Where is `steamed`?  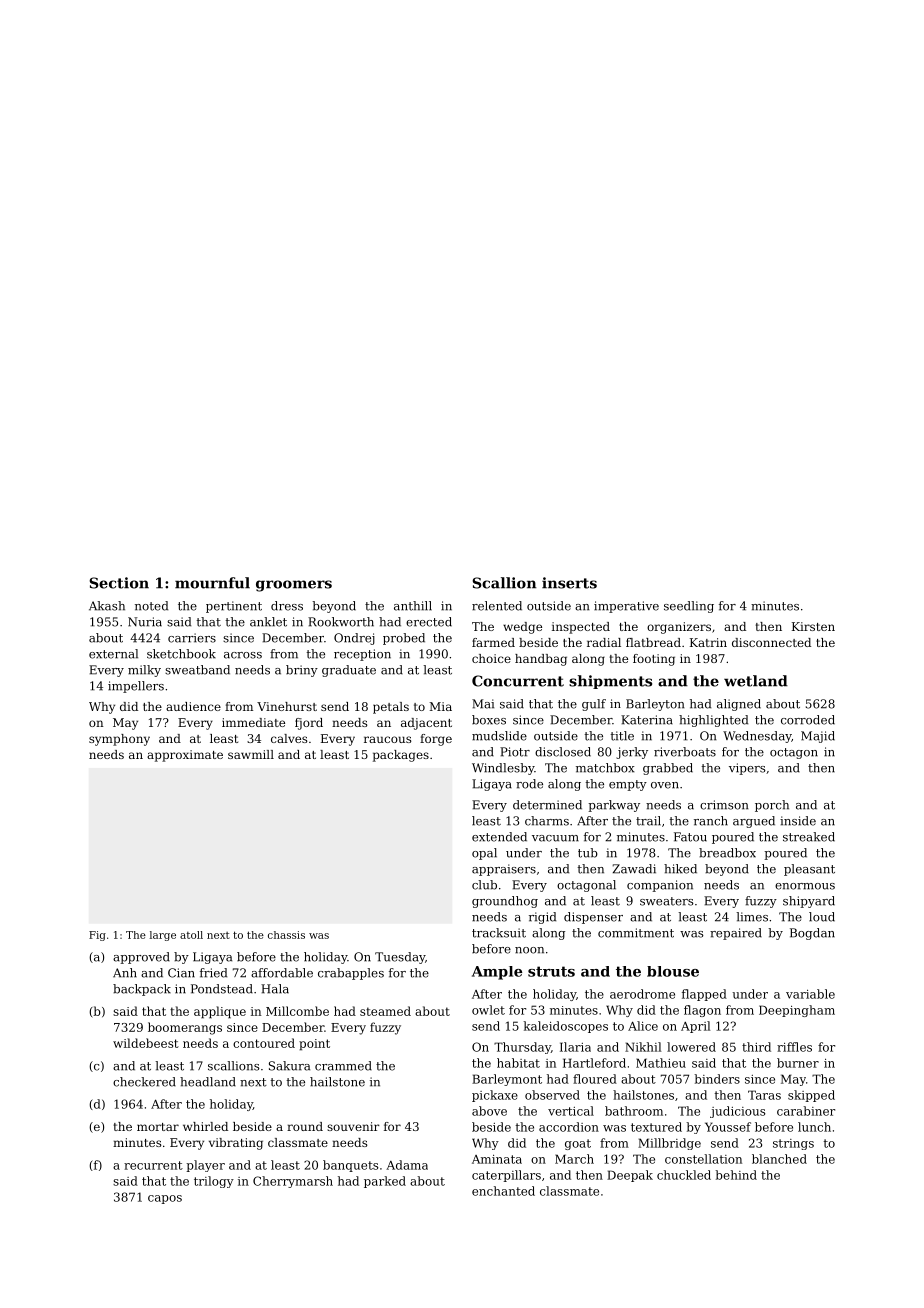 steamed is located at coordinates (385, 1011).
